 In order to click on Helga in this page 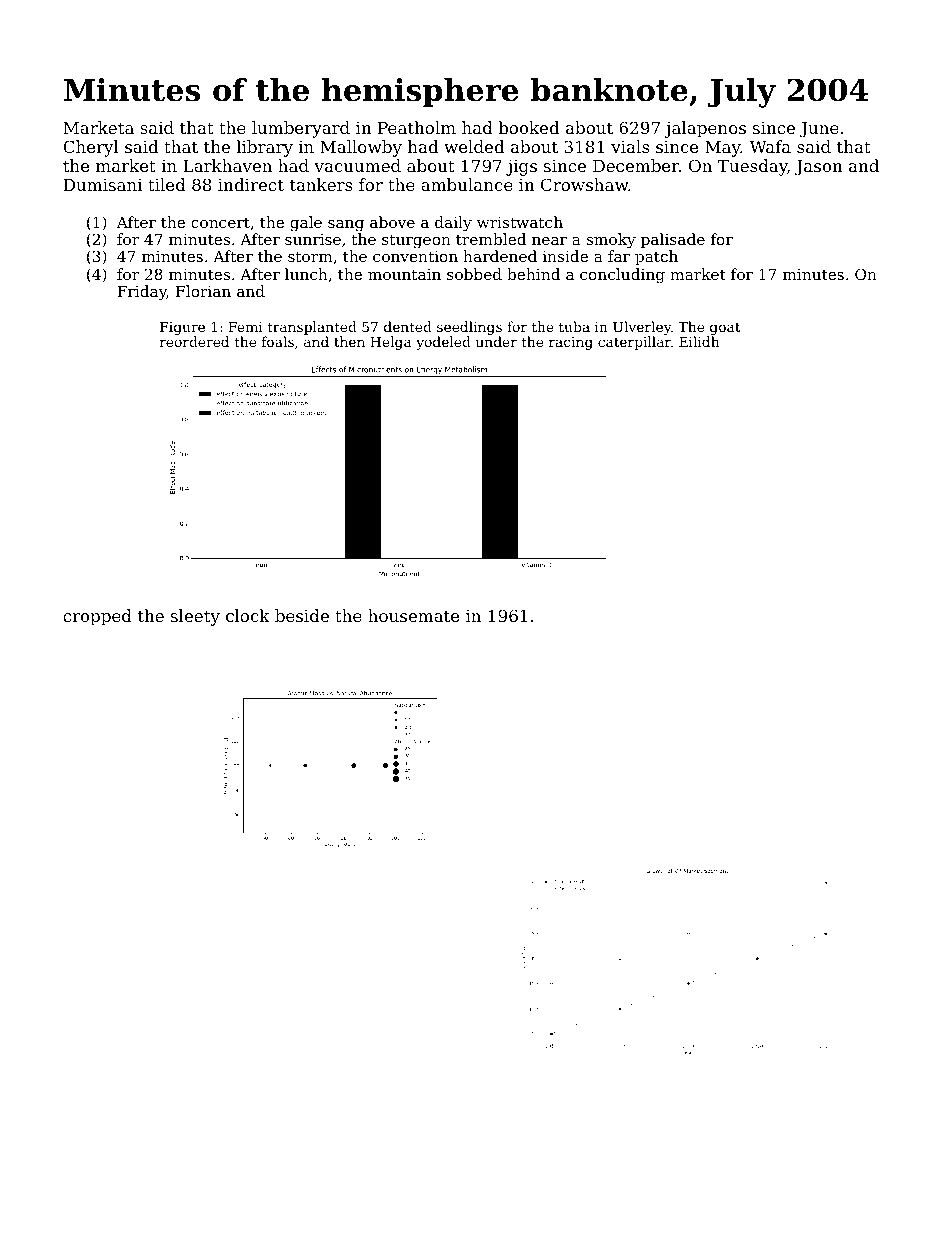, I will do `click(391, 343)`.
